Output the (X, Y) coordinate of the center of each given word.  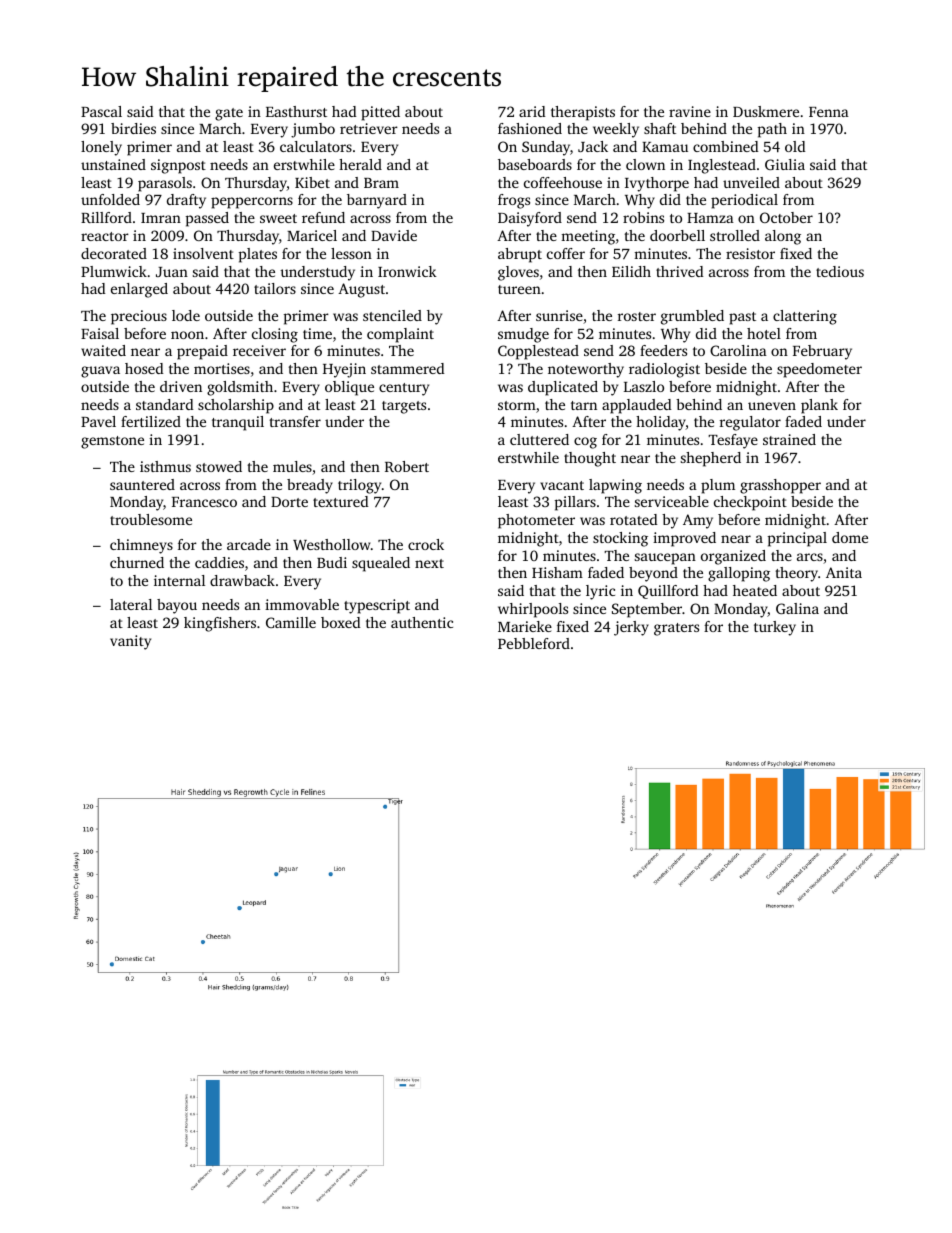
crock (426, 544)
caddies (219, 562)
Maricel (312, 235)
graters (676, 629)
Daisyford (530, 219)
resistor (750, 253)
